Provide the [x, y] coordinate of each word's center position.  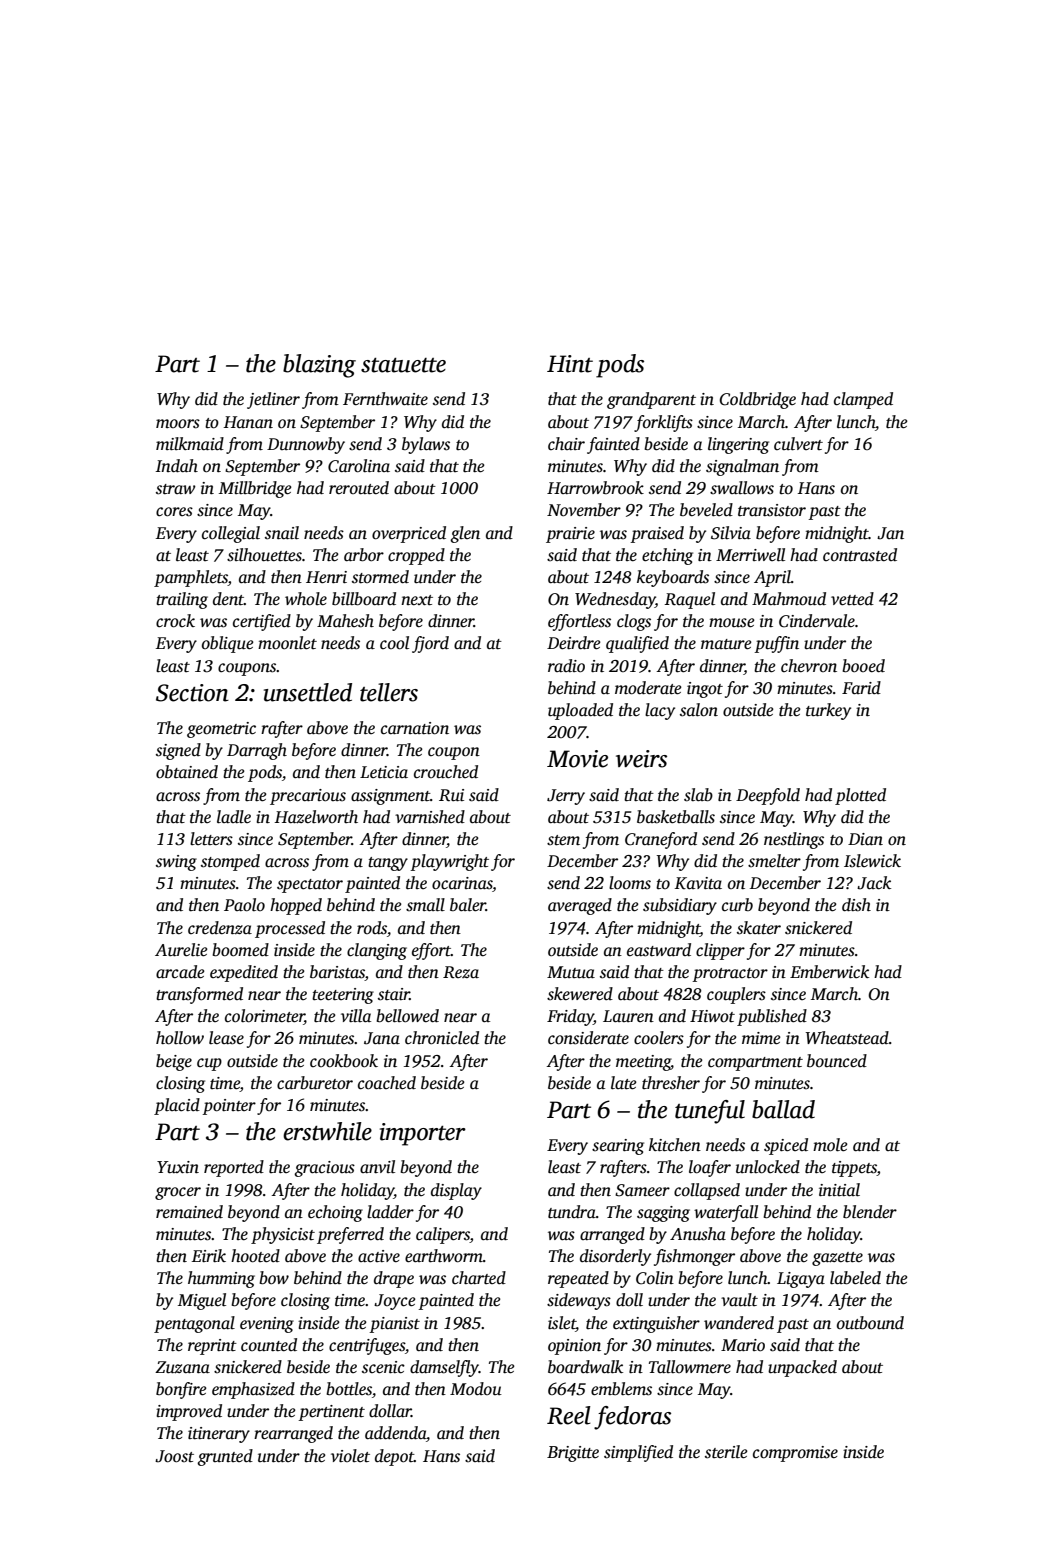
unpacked [802, 1368]
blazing [319, 366]
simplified [638, 1453]
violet [350, 1456]
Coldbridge [757, 400]
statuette [403, 365]
